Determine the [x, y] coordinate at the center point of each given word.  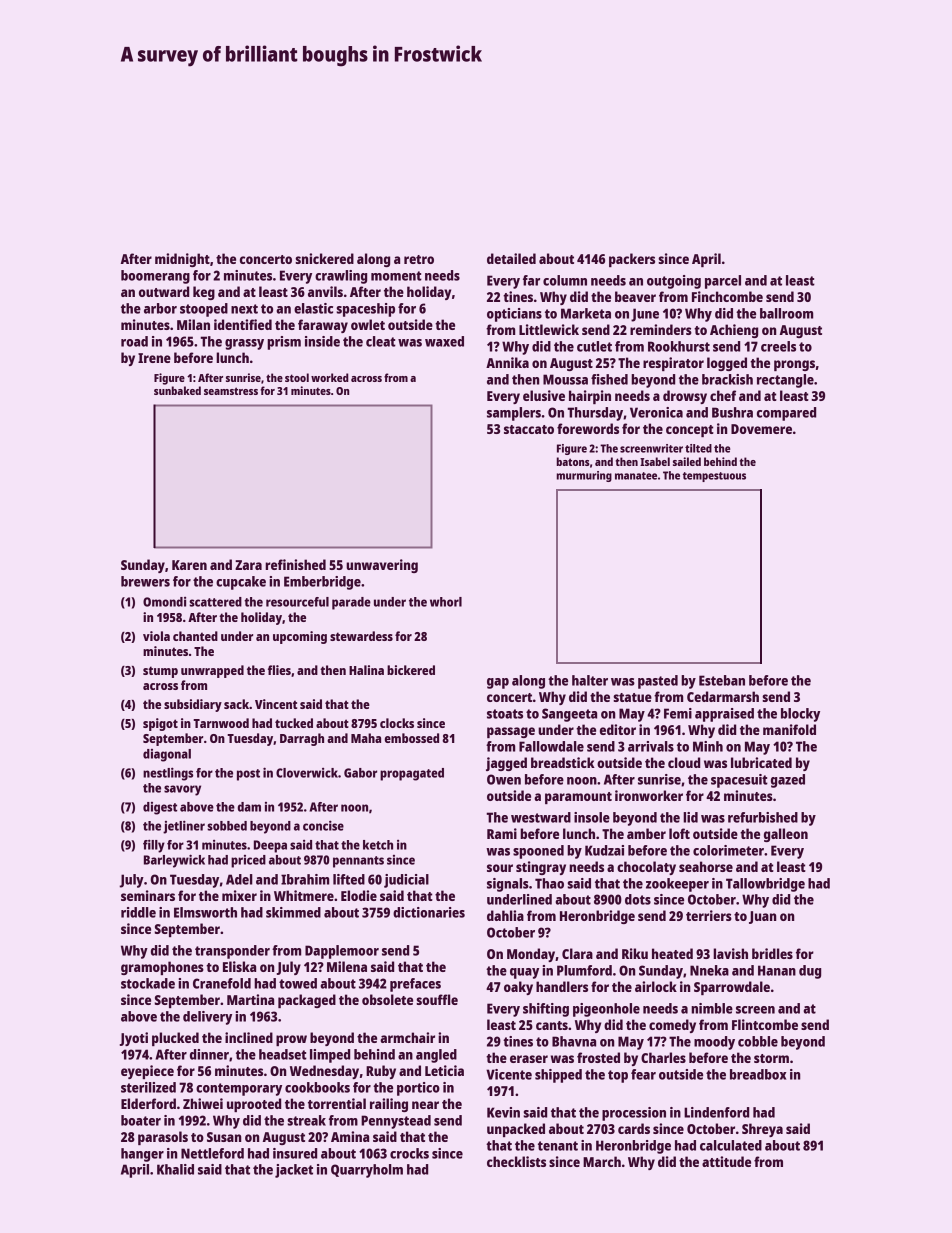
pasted [658, 682]
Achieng [734, 331]
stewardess [361, 636]
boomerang [155, 277]
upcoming [300, 637]
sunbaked [177, 390]
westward [541, 817]
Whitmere [304, 895]
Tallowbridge [765, 885]
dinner [209, 1054]
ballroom [786, 313]
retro [419, 259]
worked [330, 377]
